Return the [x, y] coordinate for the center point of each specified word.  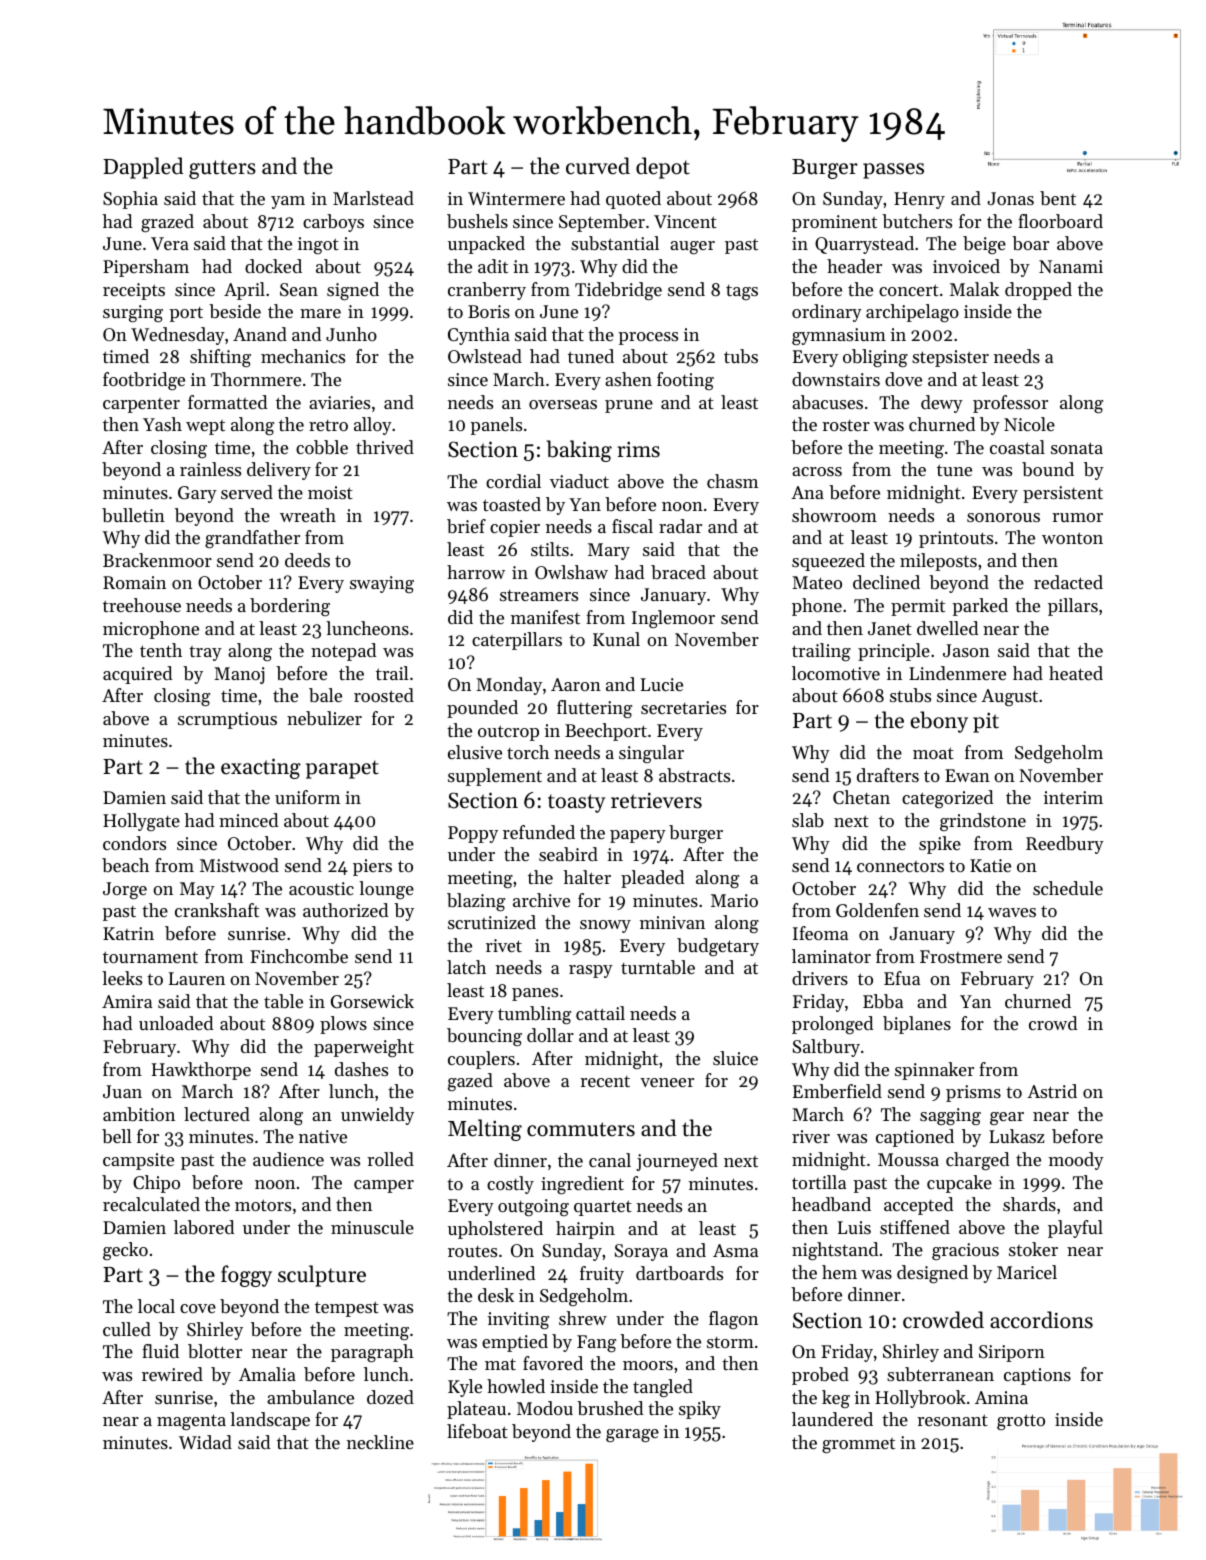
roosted [384, 695]
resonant [952, 1420]
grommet [858, 1445]
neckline [380, 1442]
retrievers [656, 800]
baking [579, 451]
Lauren [197, 978]
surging [133, 313]
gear [1007, 1118]
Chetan [861, 797]
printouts [956, 539]
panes [535, 994]
